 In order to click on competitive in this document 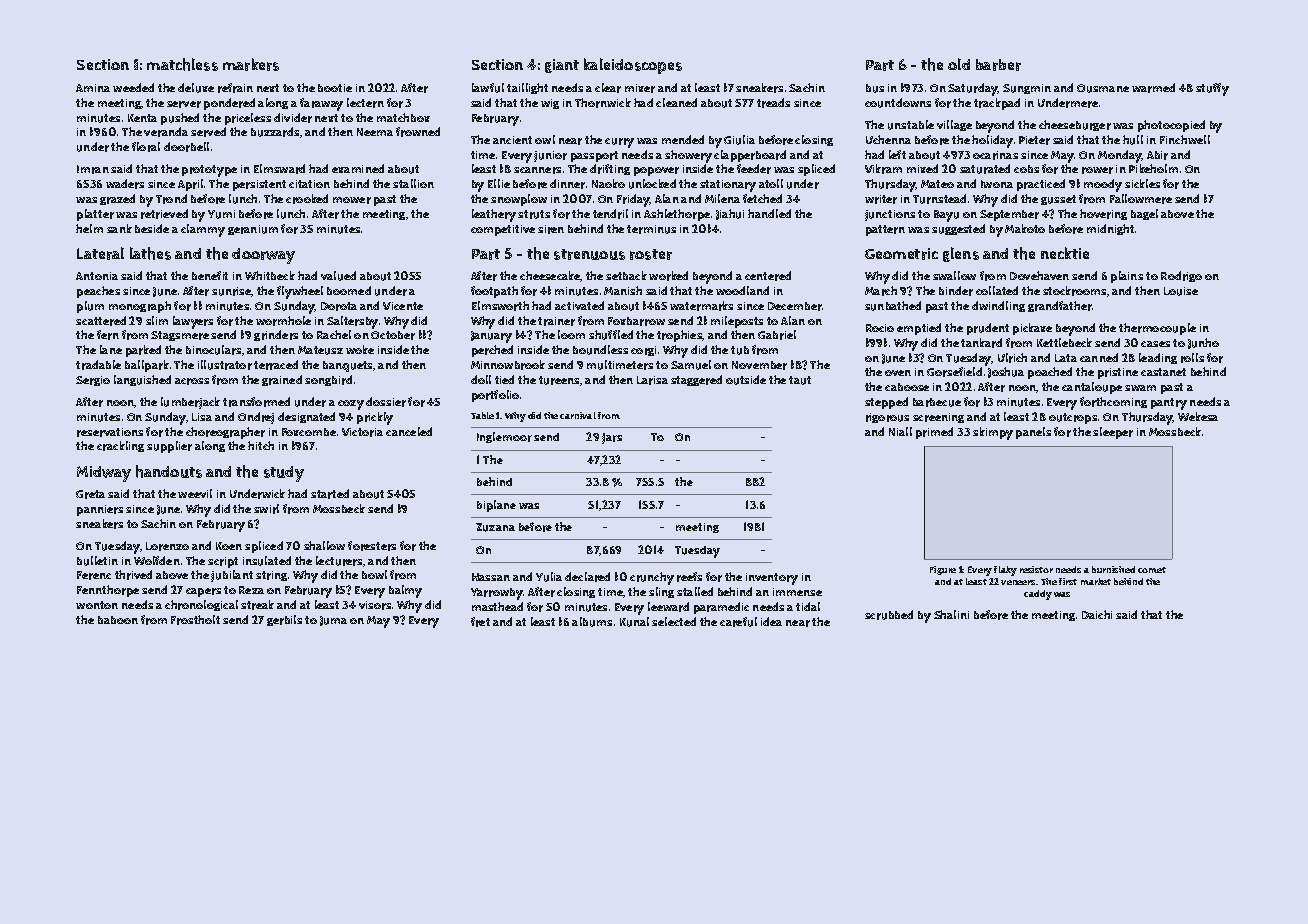, I will do `click(503, 230)`.
